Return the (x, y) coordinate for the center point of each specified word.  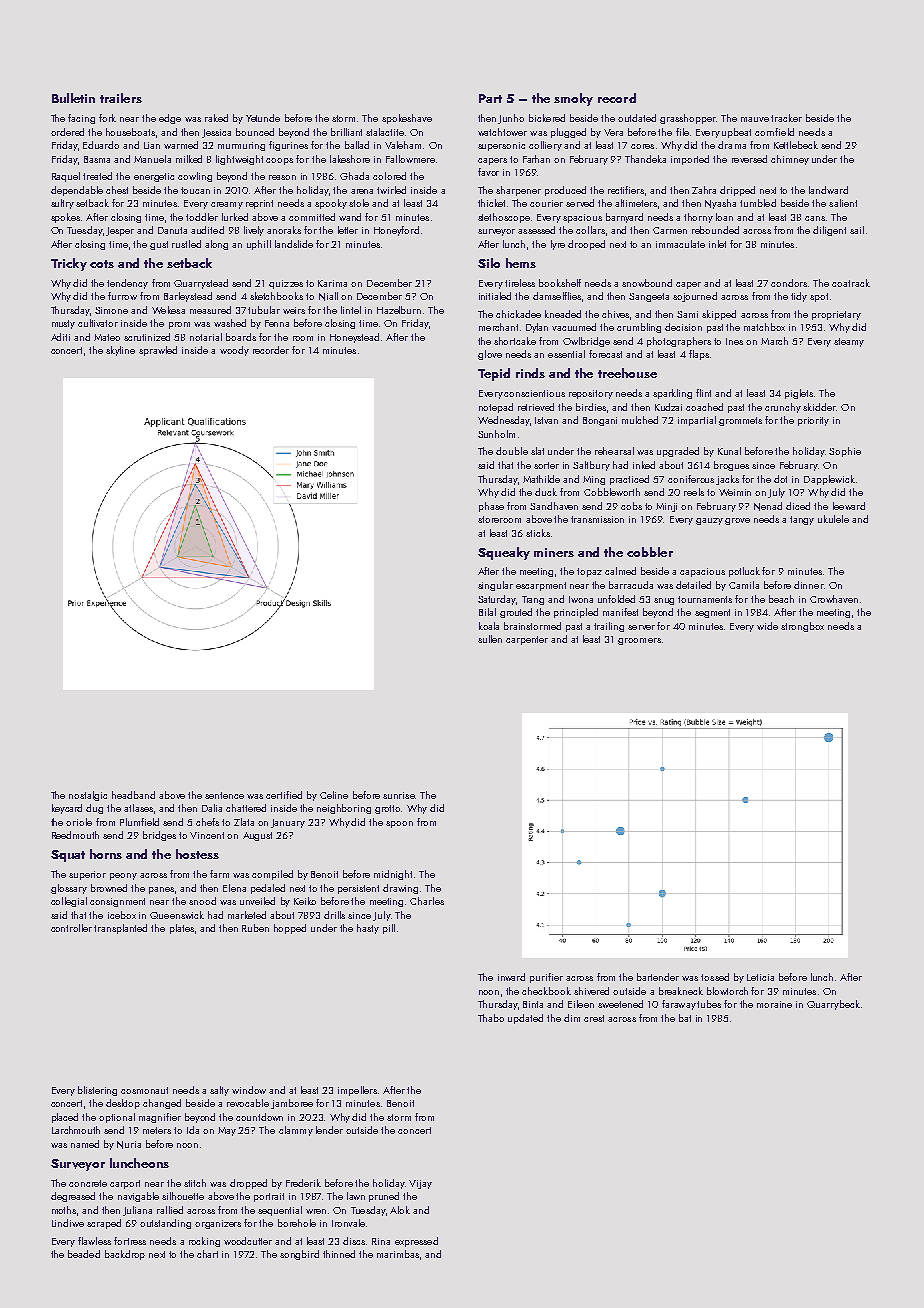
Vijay (420, 1184)
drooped (586, 245)
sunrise (399, 795)
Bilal (487, 612)
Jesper (120, 231)
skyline (120, 351)
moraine (774, 1004)
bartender (658, 977)
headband (133, 795)
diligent (829, 231)
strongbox (802, 627)
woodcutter (248, 1241)
